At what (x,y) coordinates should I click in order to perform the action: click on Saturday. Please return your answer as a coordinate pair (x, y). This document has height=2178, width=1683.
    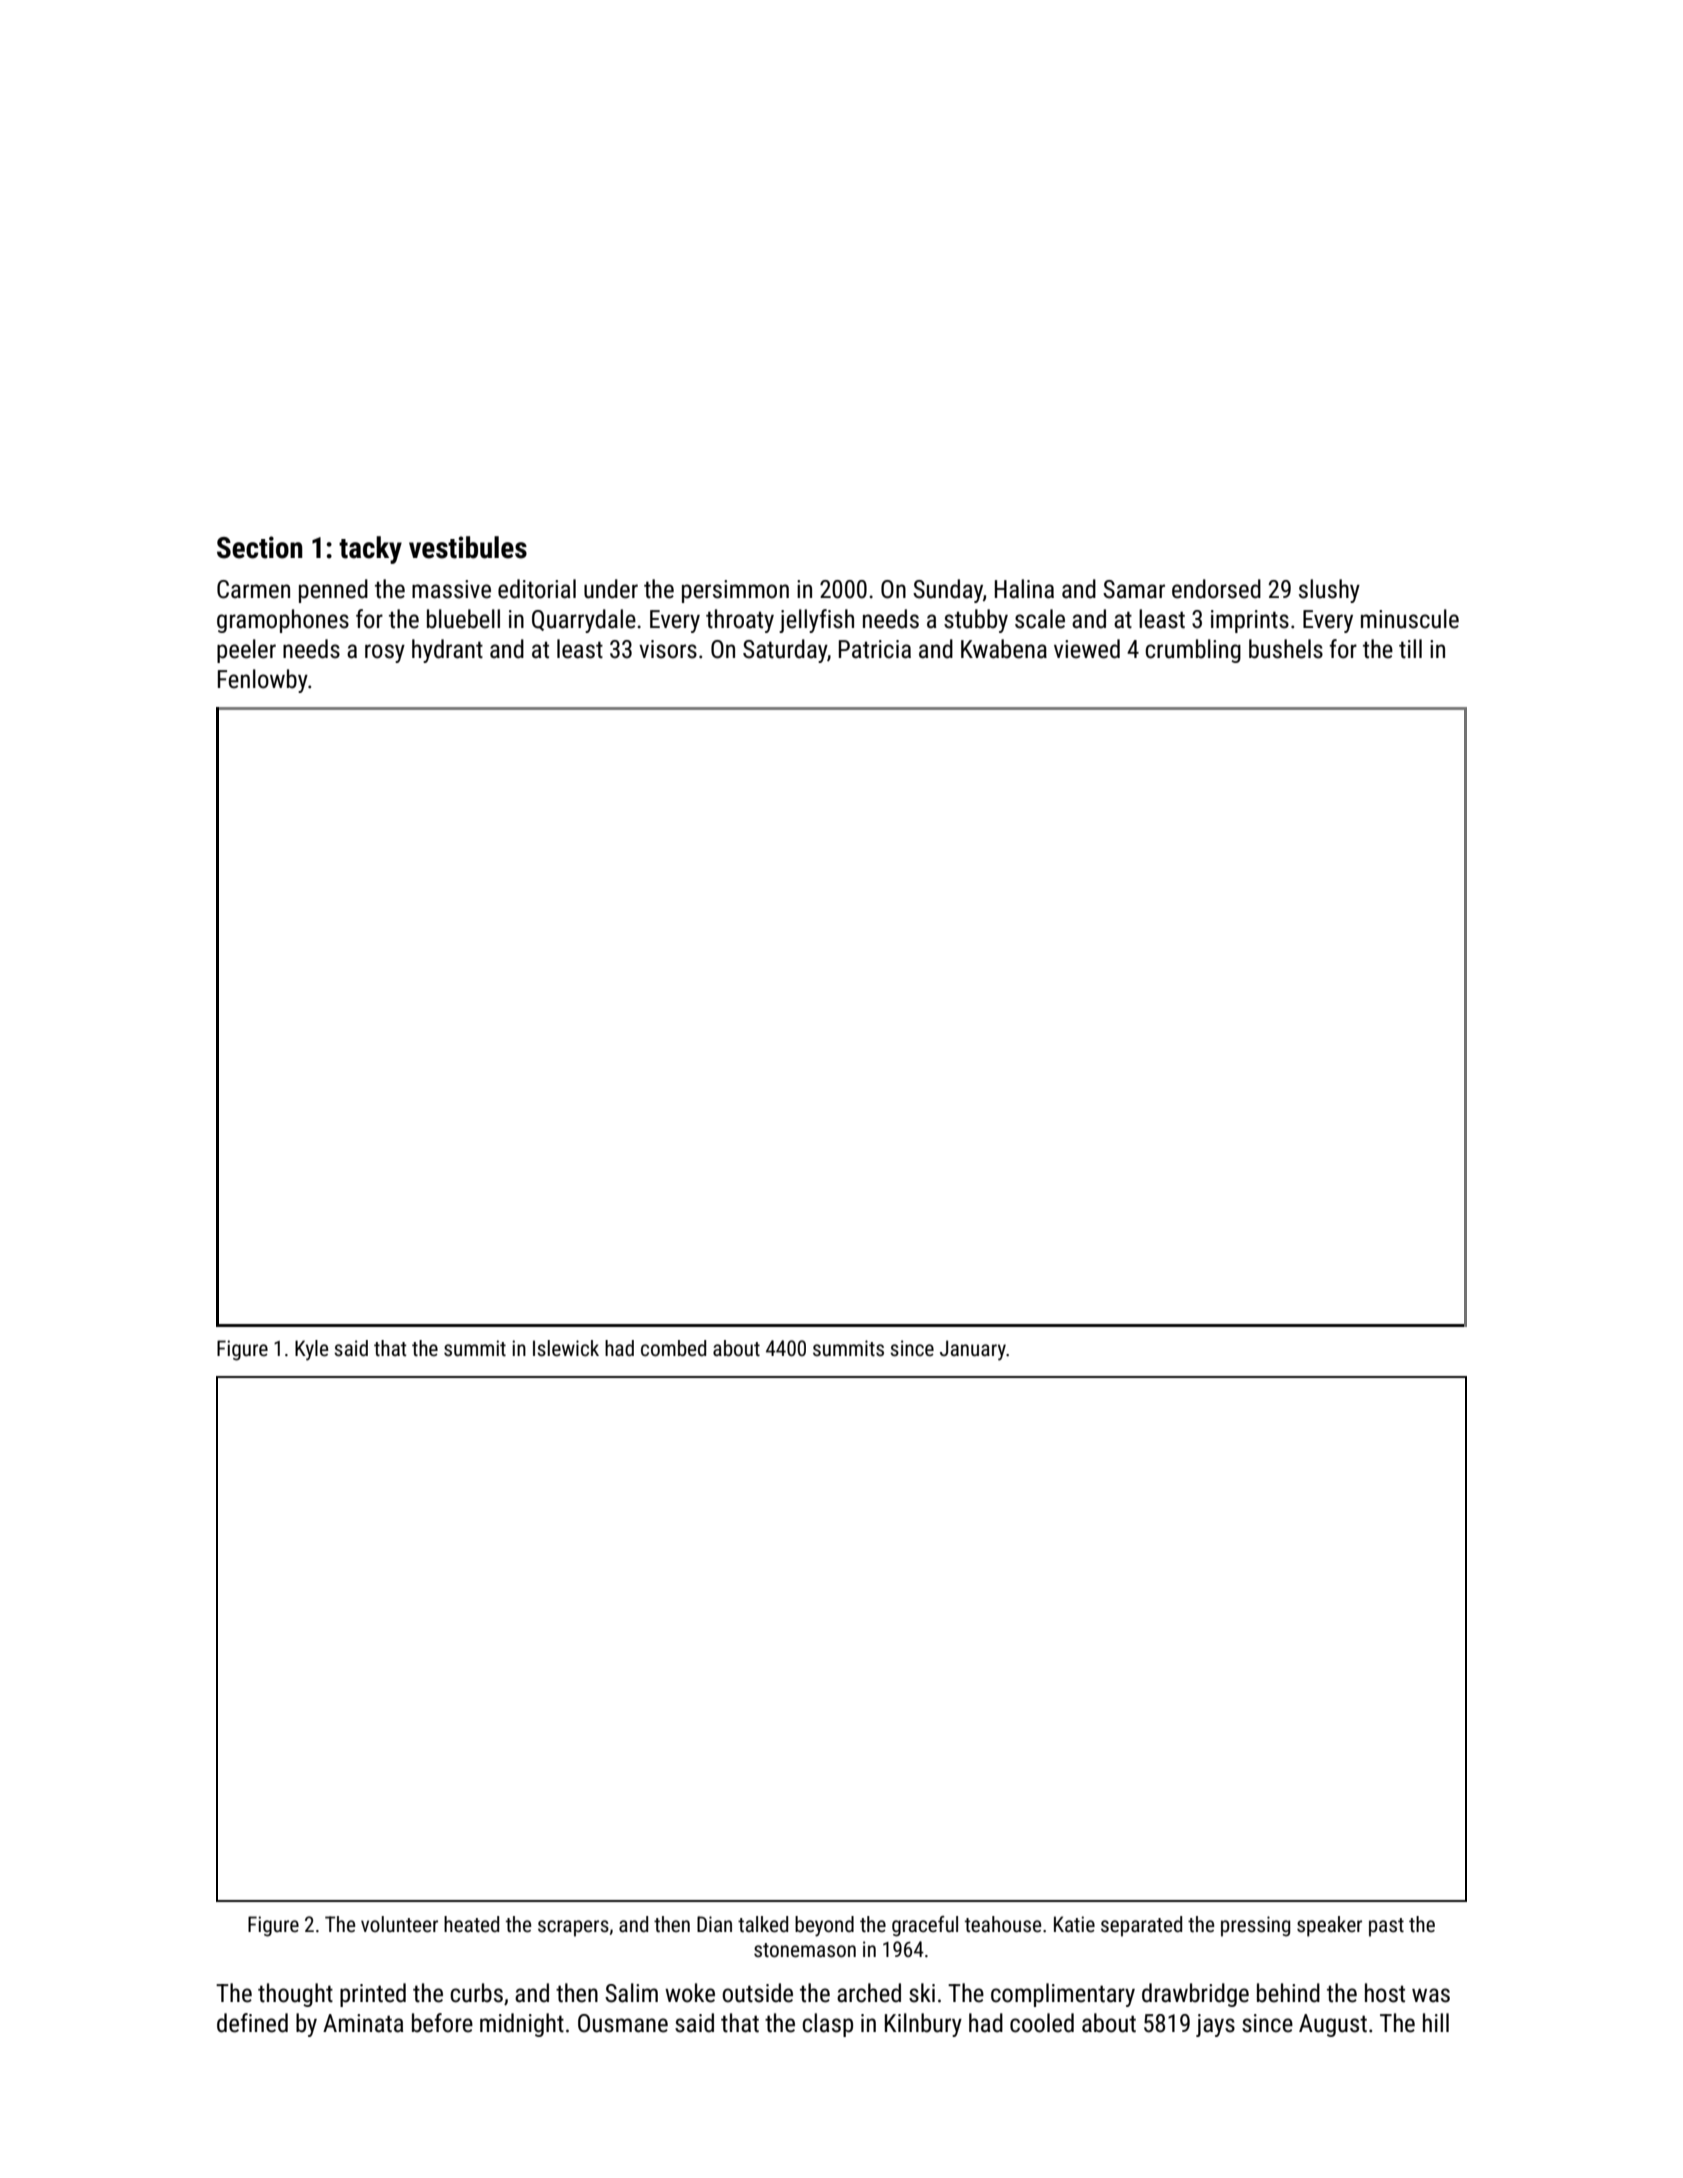
    Looking at the image, I should click on (785, 651).
